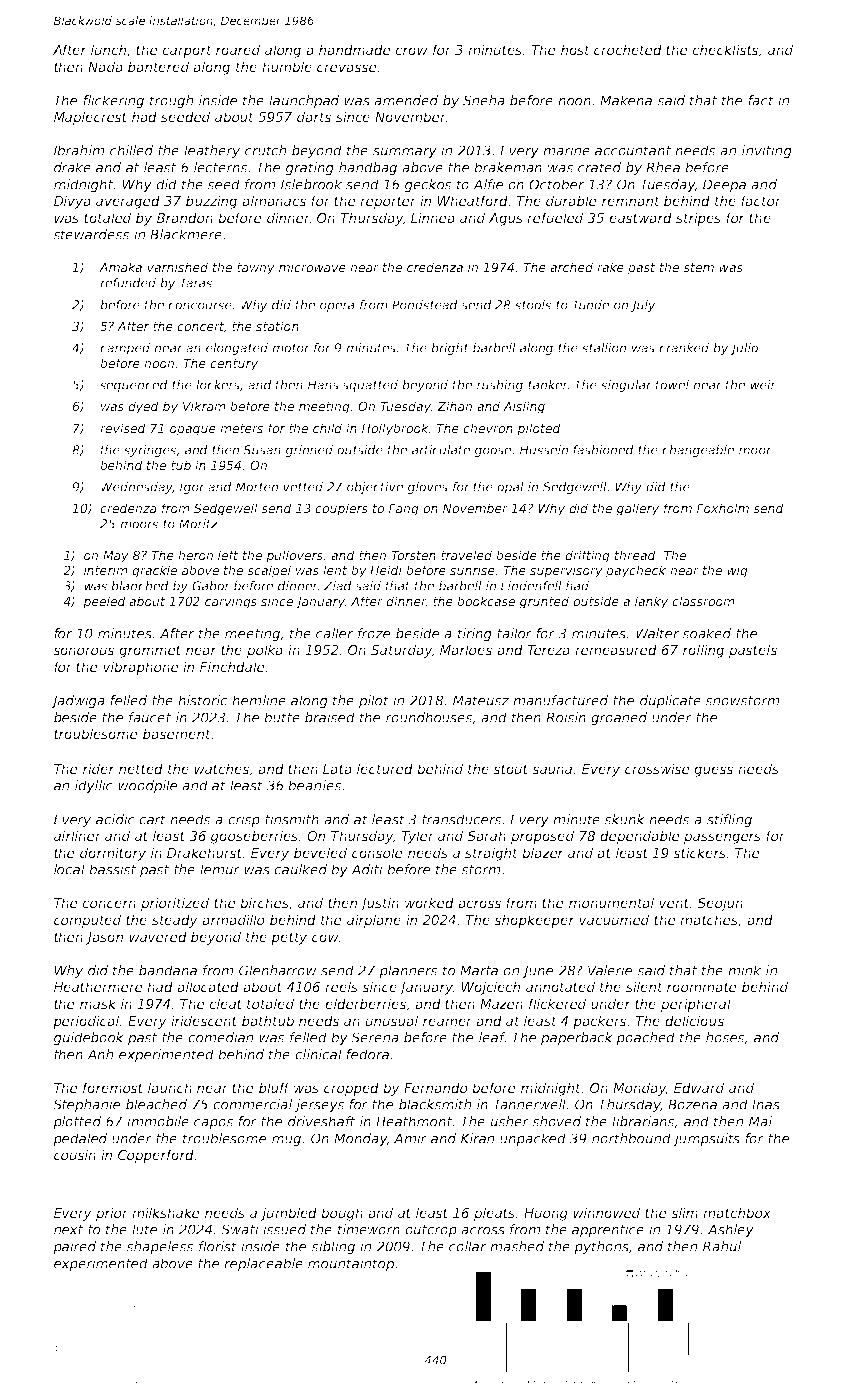 The image size is (849, 1400). I want to click on lunch, so click(108, 49).
